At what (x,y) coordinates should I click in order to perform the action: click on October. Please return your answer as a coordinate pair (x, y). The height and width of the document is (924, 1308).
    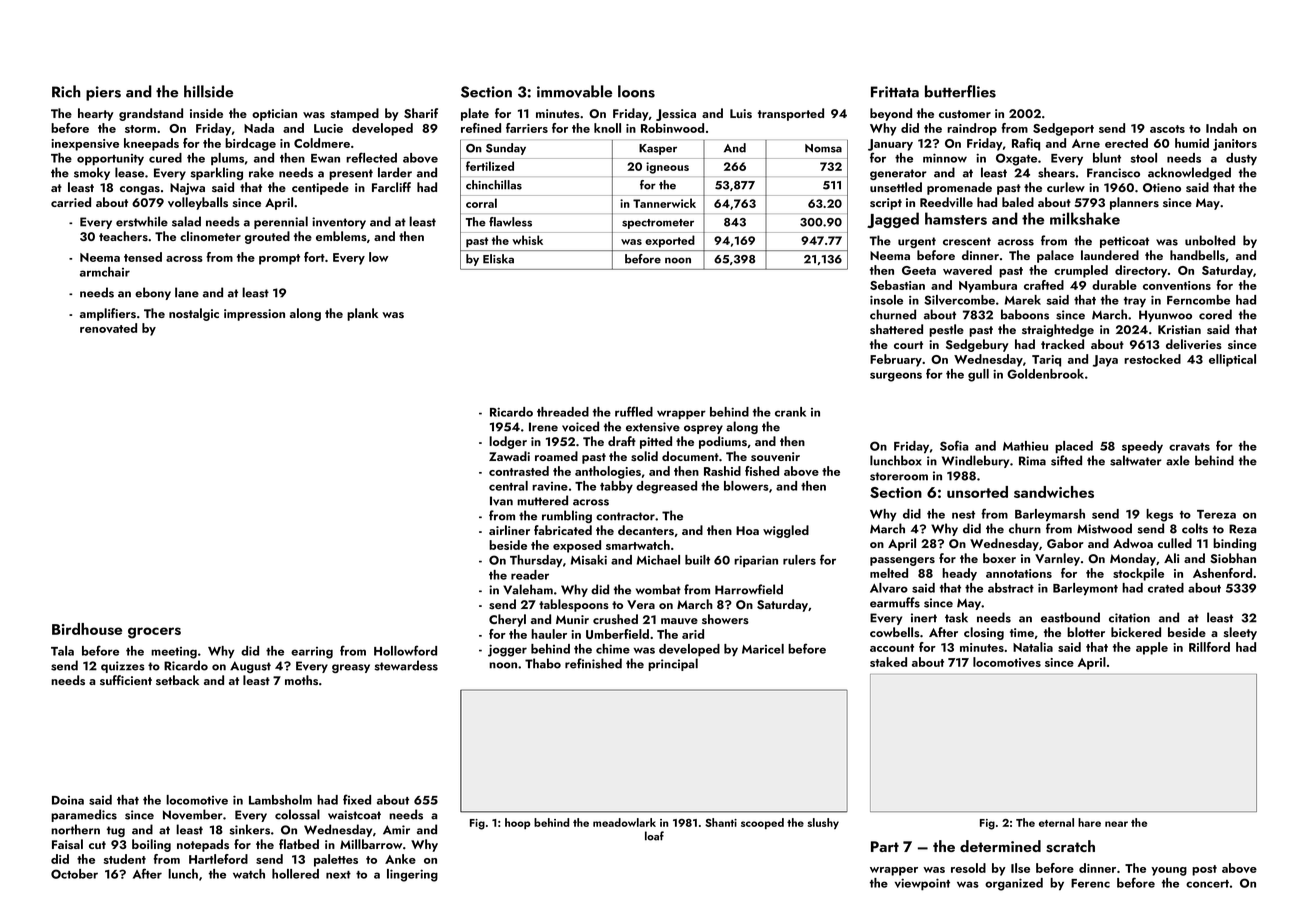
    Looking at the image, I should click on (74, 874).
